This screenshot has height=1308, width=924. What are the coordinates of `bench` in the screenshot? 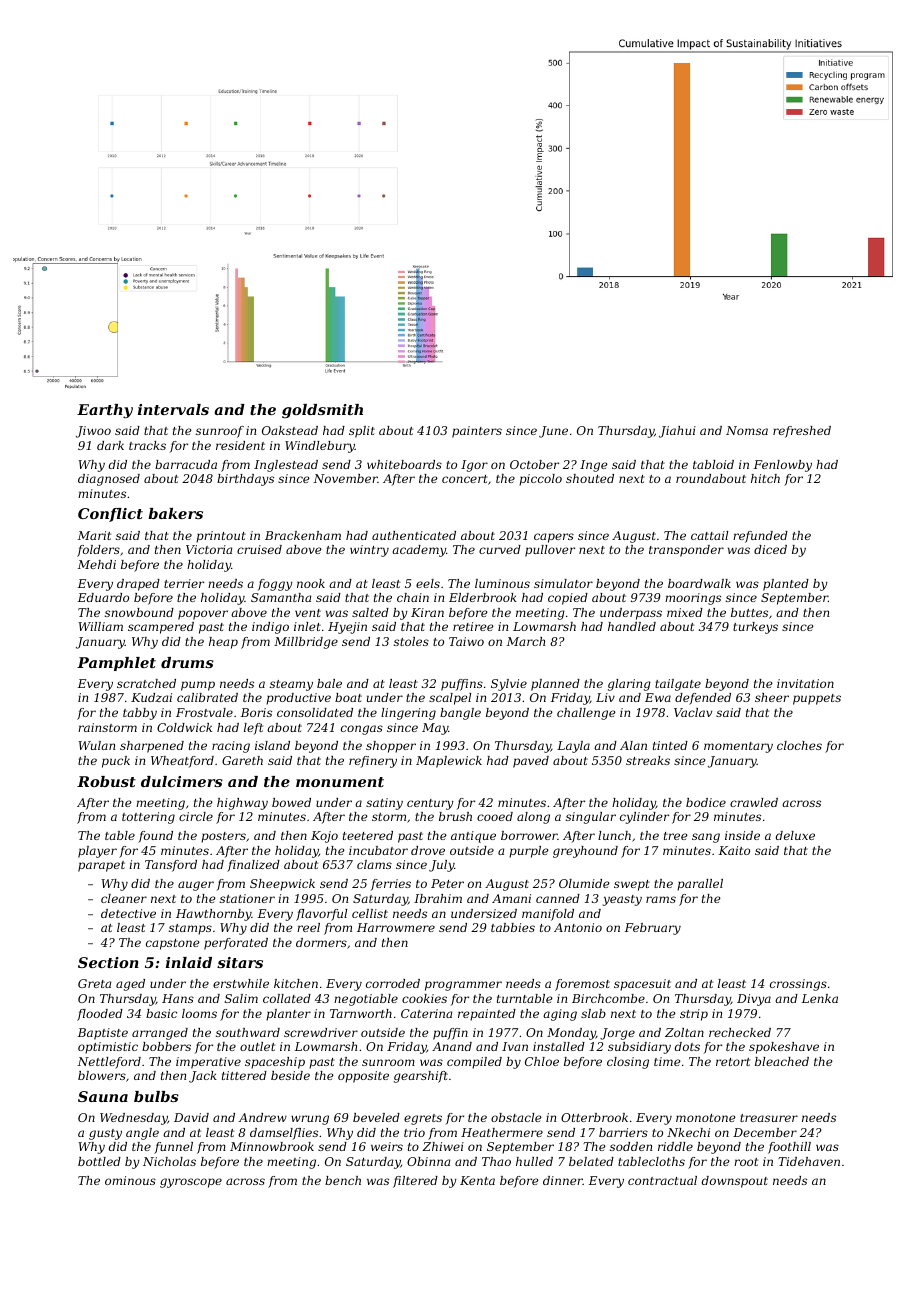 It's located at (343, 1180).
